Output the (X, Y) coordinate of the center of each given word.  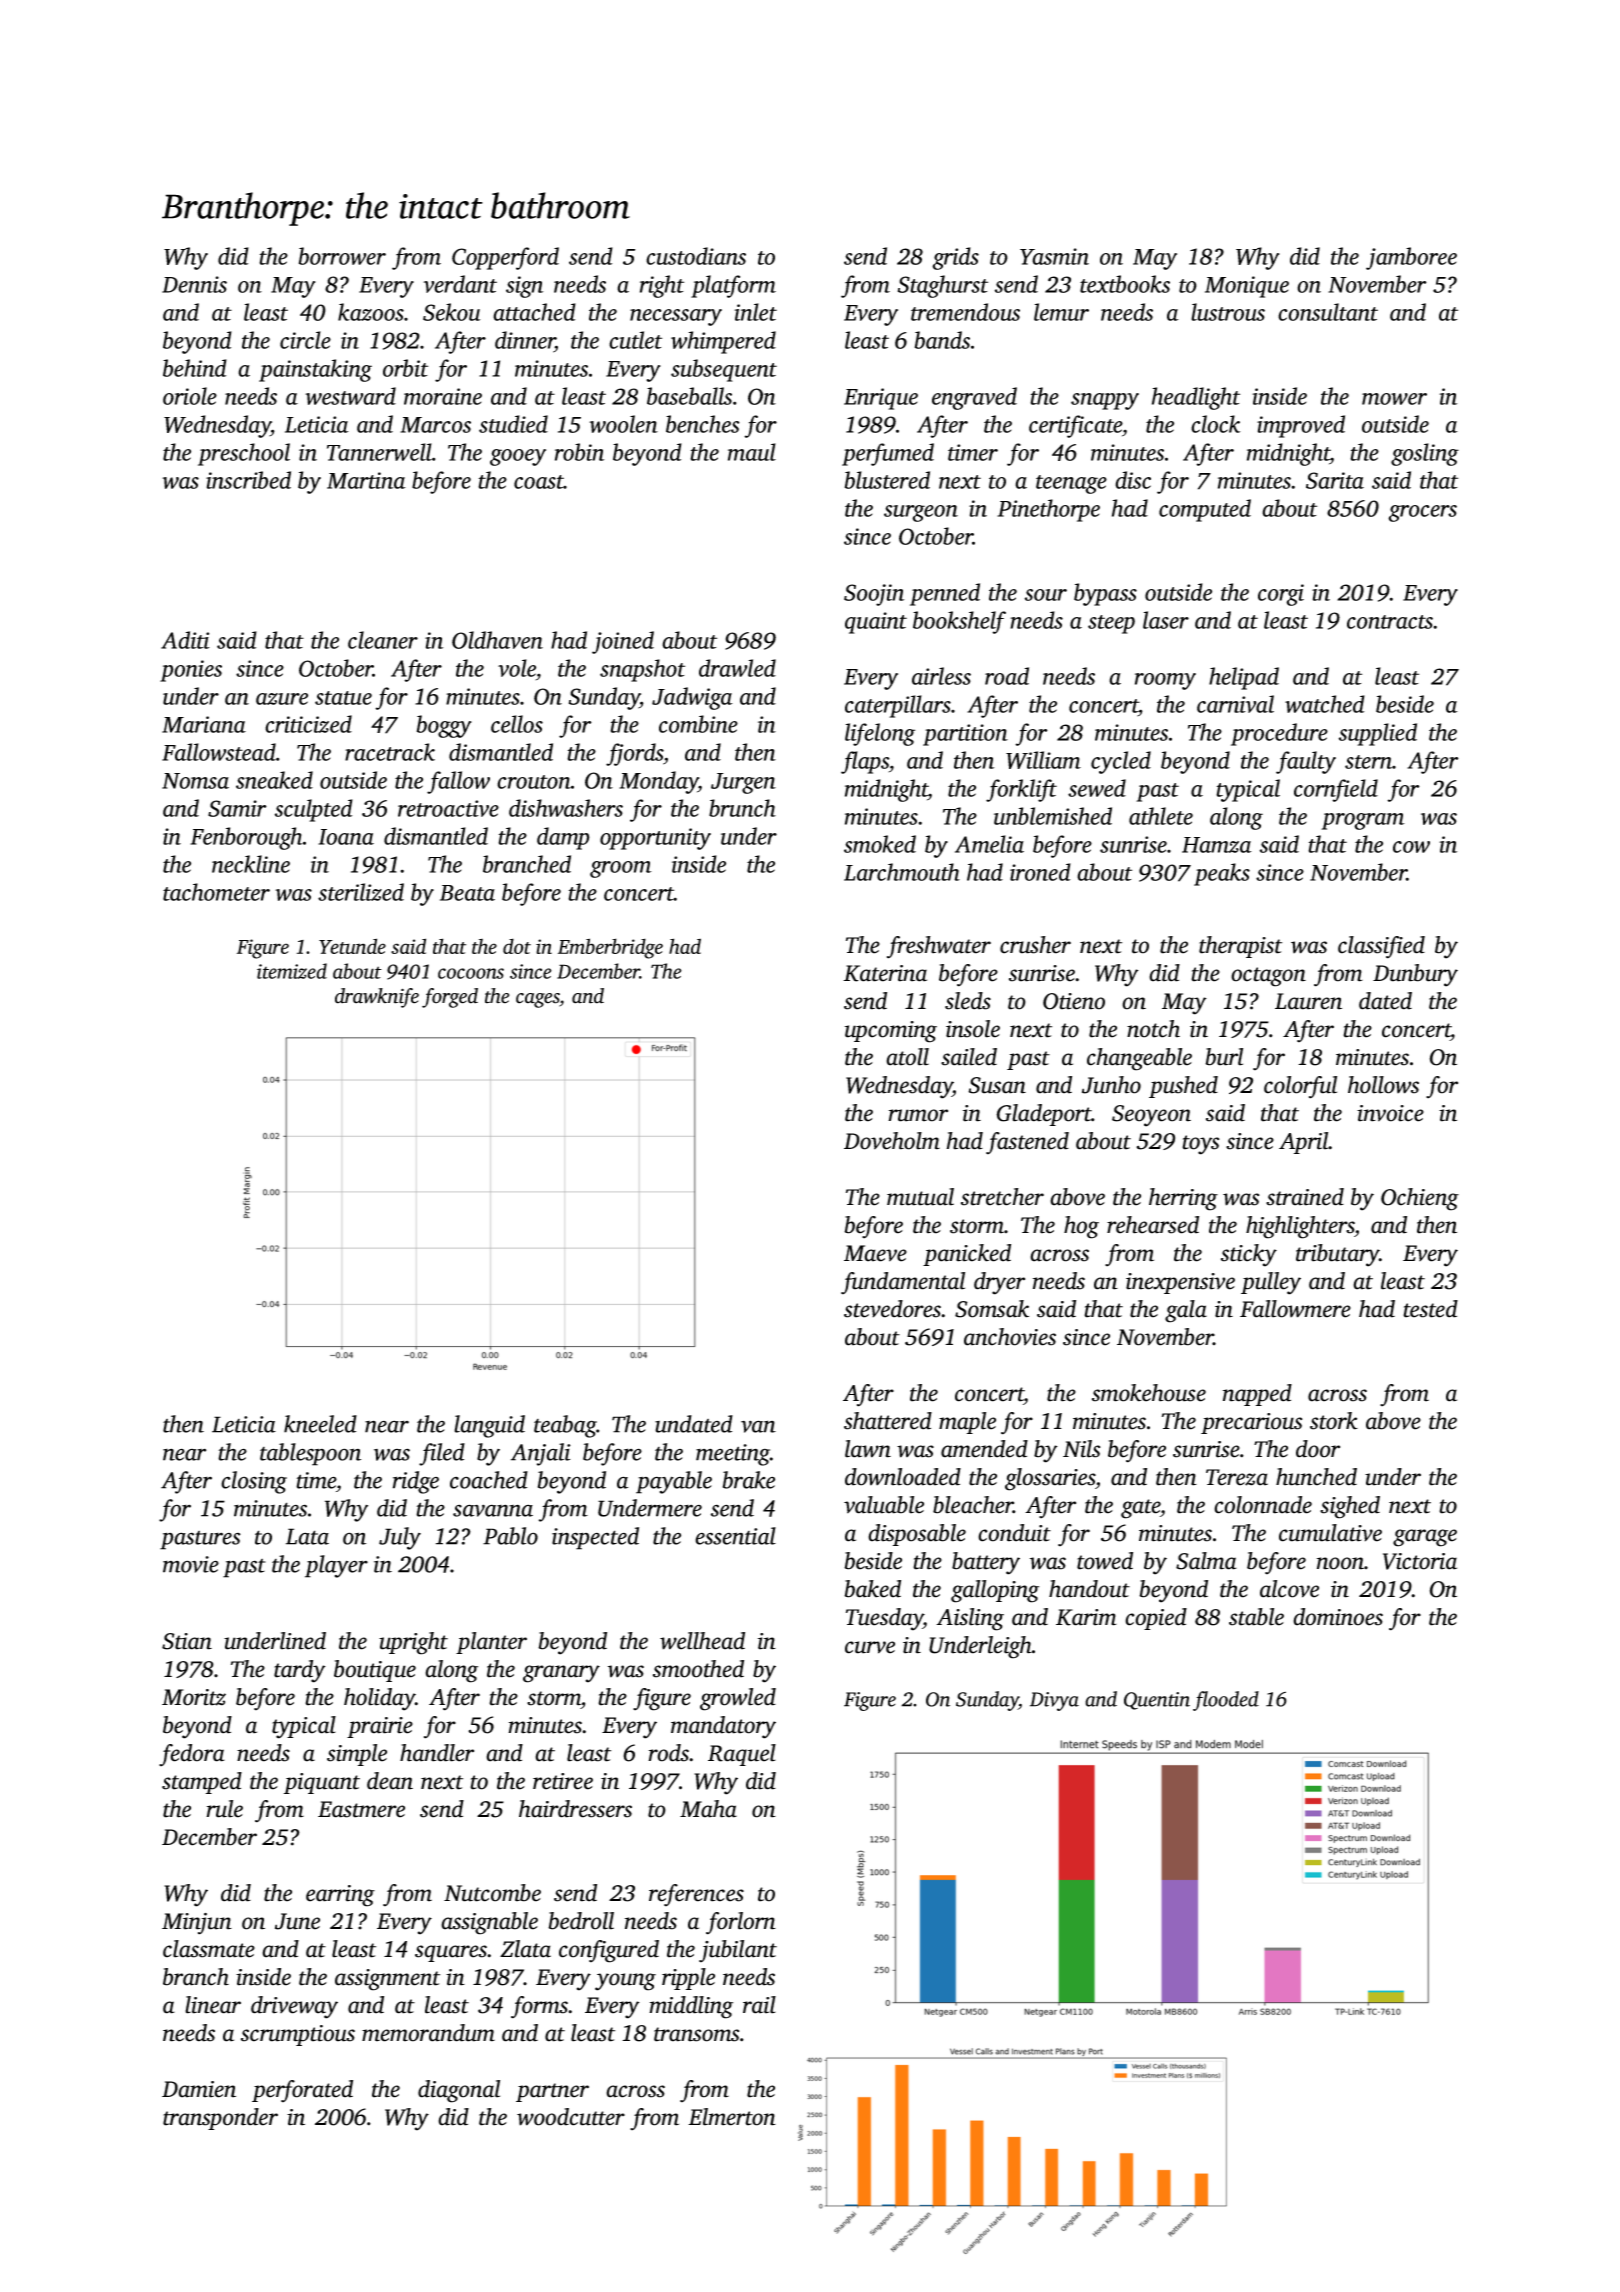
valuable (884, 1505)
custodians (696, 256)
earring (340, 1896)
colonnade (1263, 1505)
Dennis (194, 284)
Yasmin (1054, 256)
